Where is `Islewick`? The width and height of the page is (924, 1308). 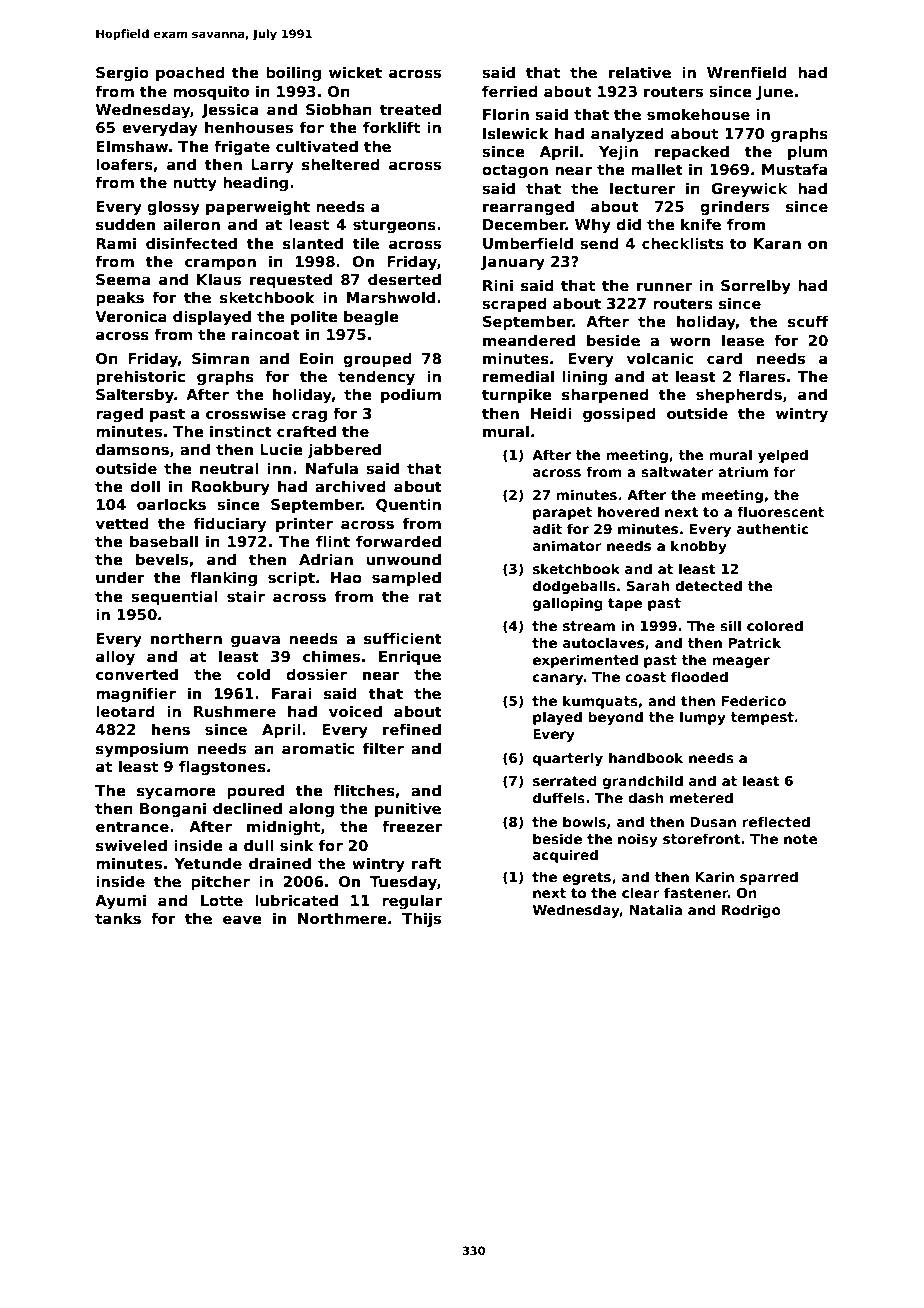 Islewick is located at coordinates (516, 133).
